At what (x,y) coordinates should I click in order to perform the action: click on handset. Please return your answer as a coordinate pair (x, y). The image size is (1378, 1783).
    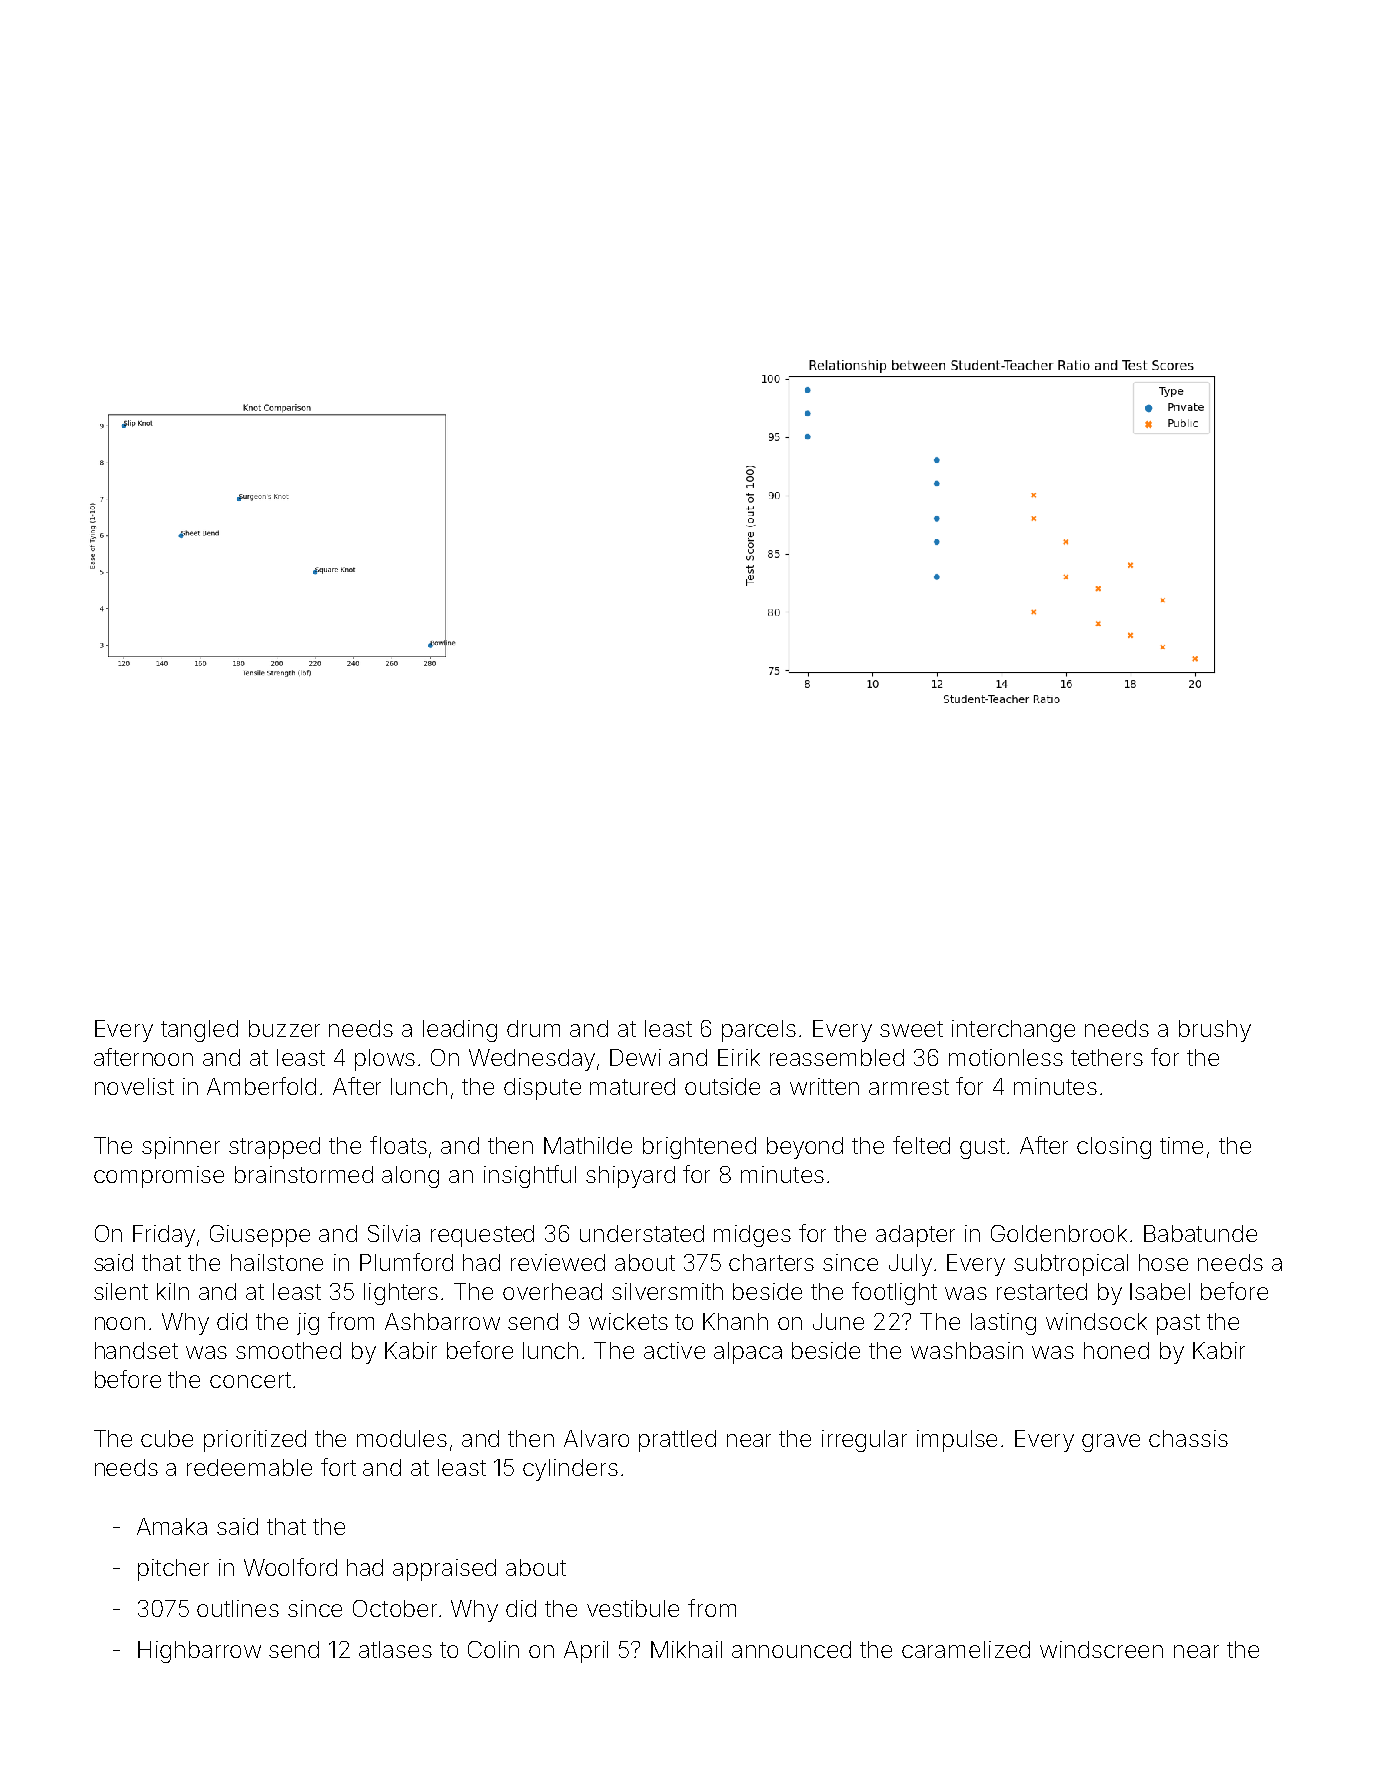
    Looking at the image, I should click on (136, 1350).
